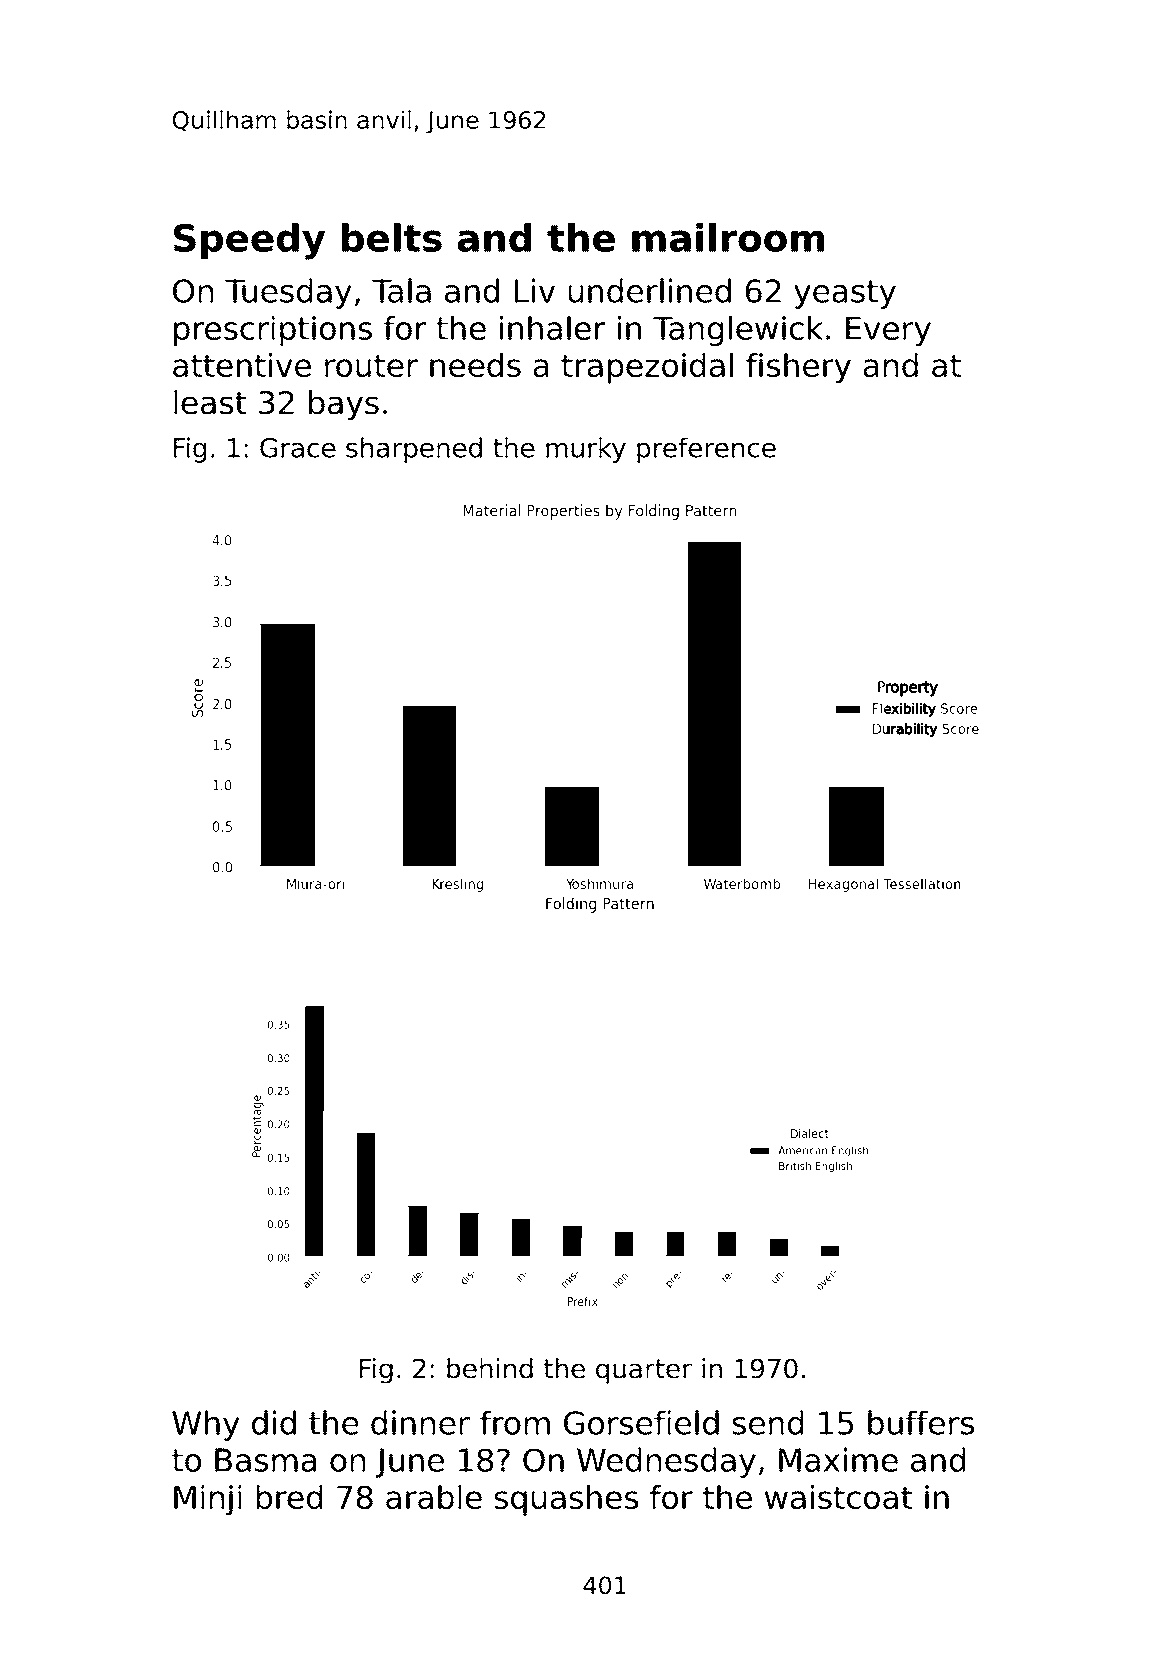 The width and height of the screenshot is (1165, 1654). I want to click on behind, so click(490, 1368).
